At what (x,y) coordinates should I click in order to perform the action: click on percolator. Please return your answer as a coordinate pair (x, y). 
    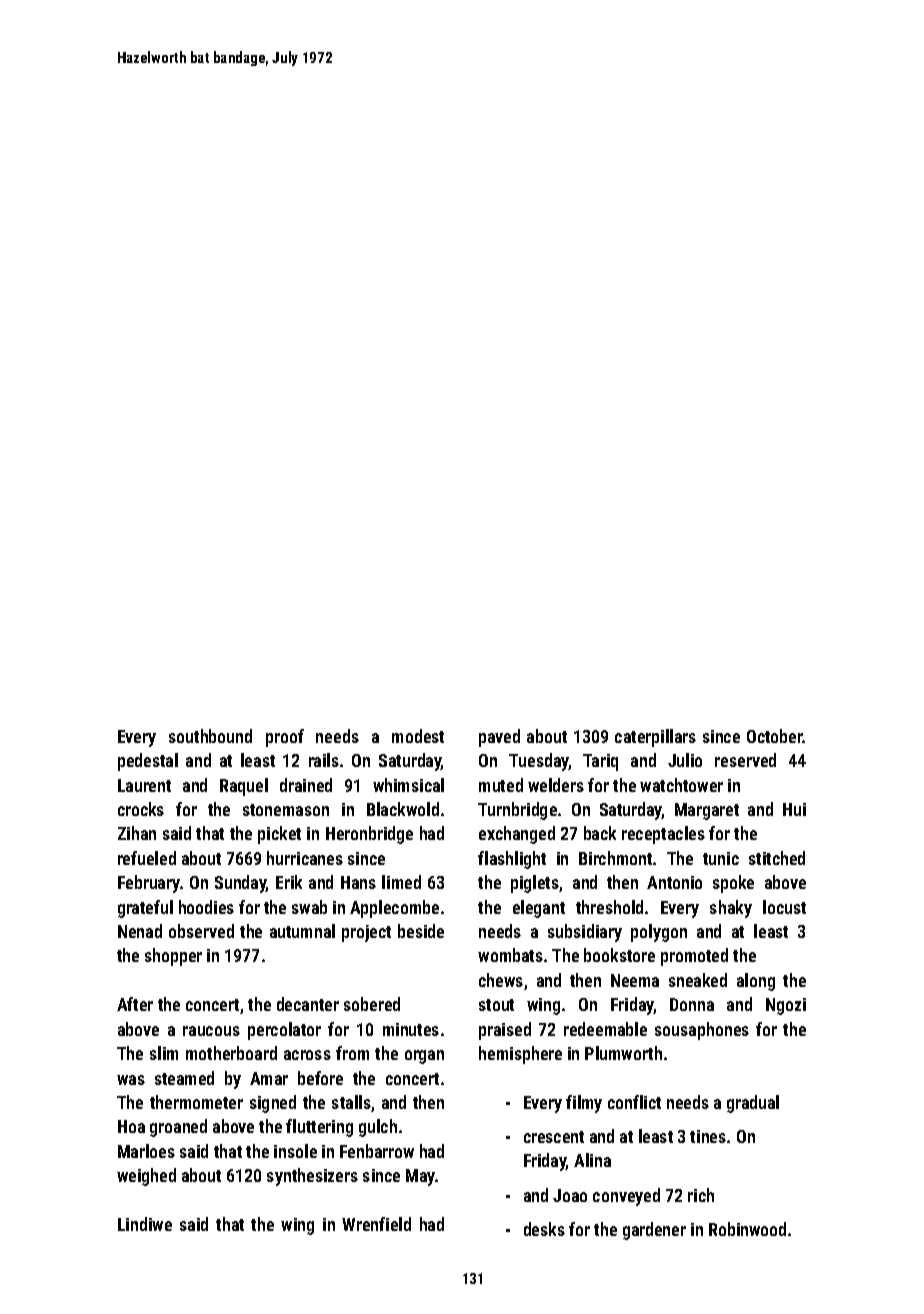
    Looking at the image, I should click on (284, 1031).
